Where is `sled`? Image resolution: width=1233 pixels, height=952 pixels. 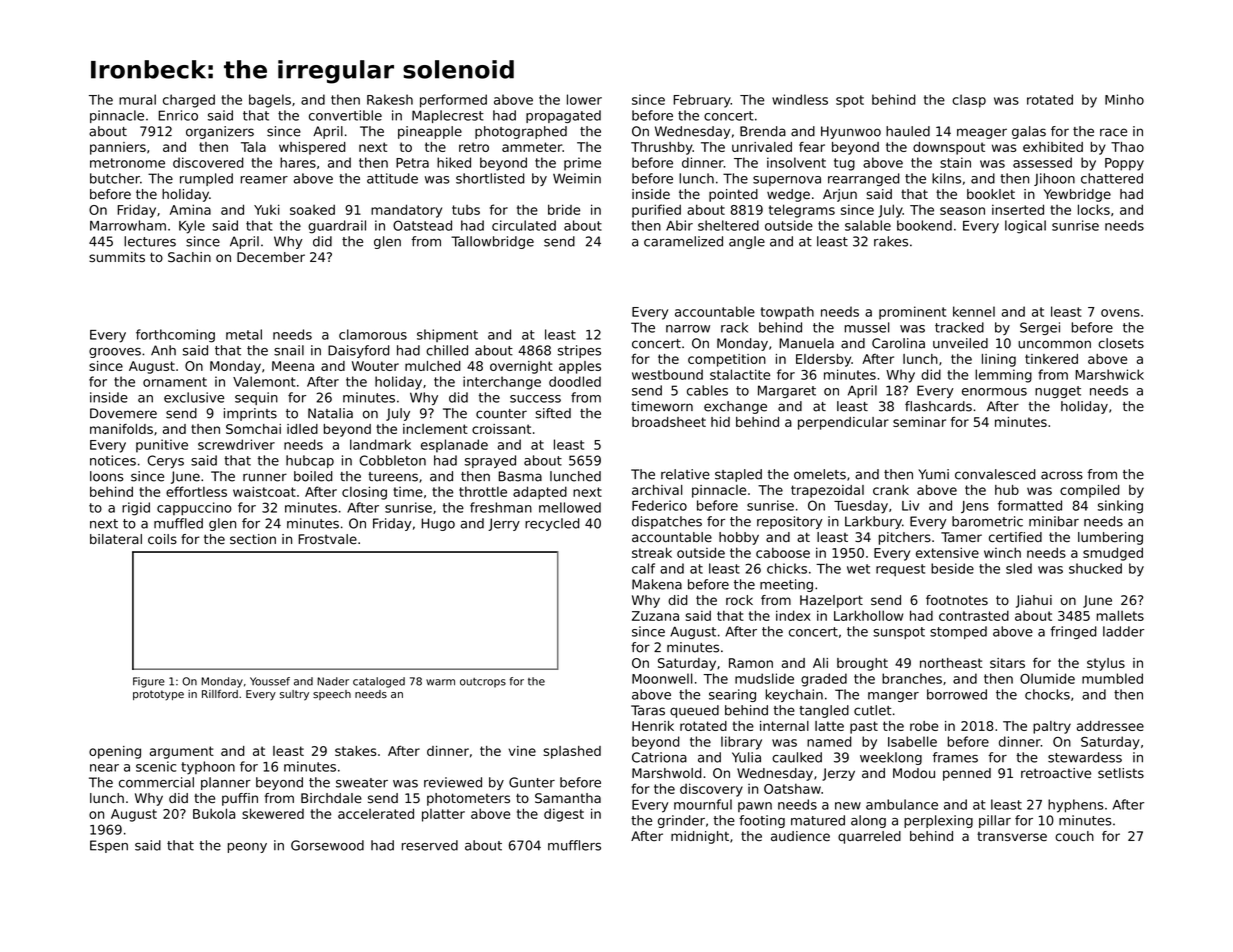 sled is located at coordinates (1019, 568).
